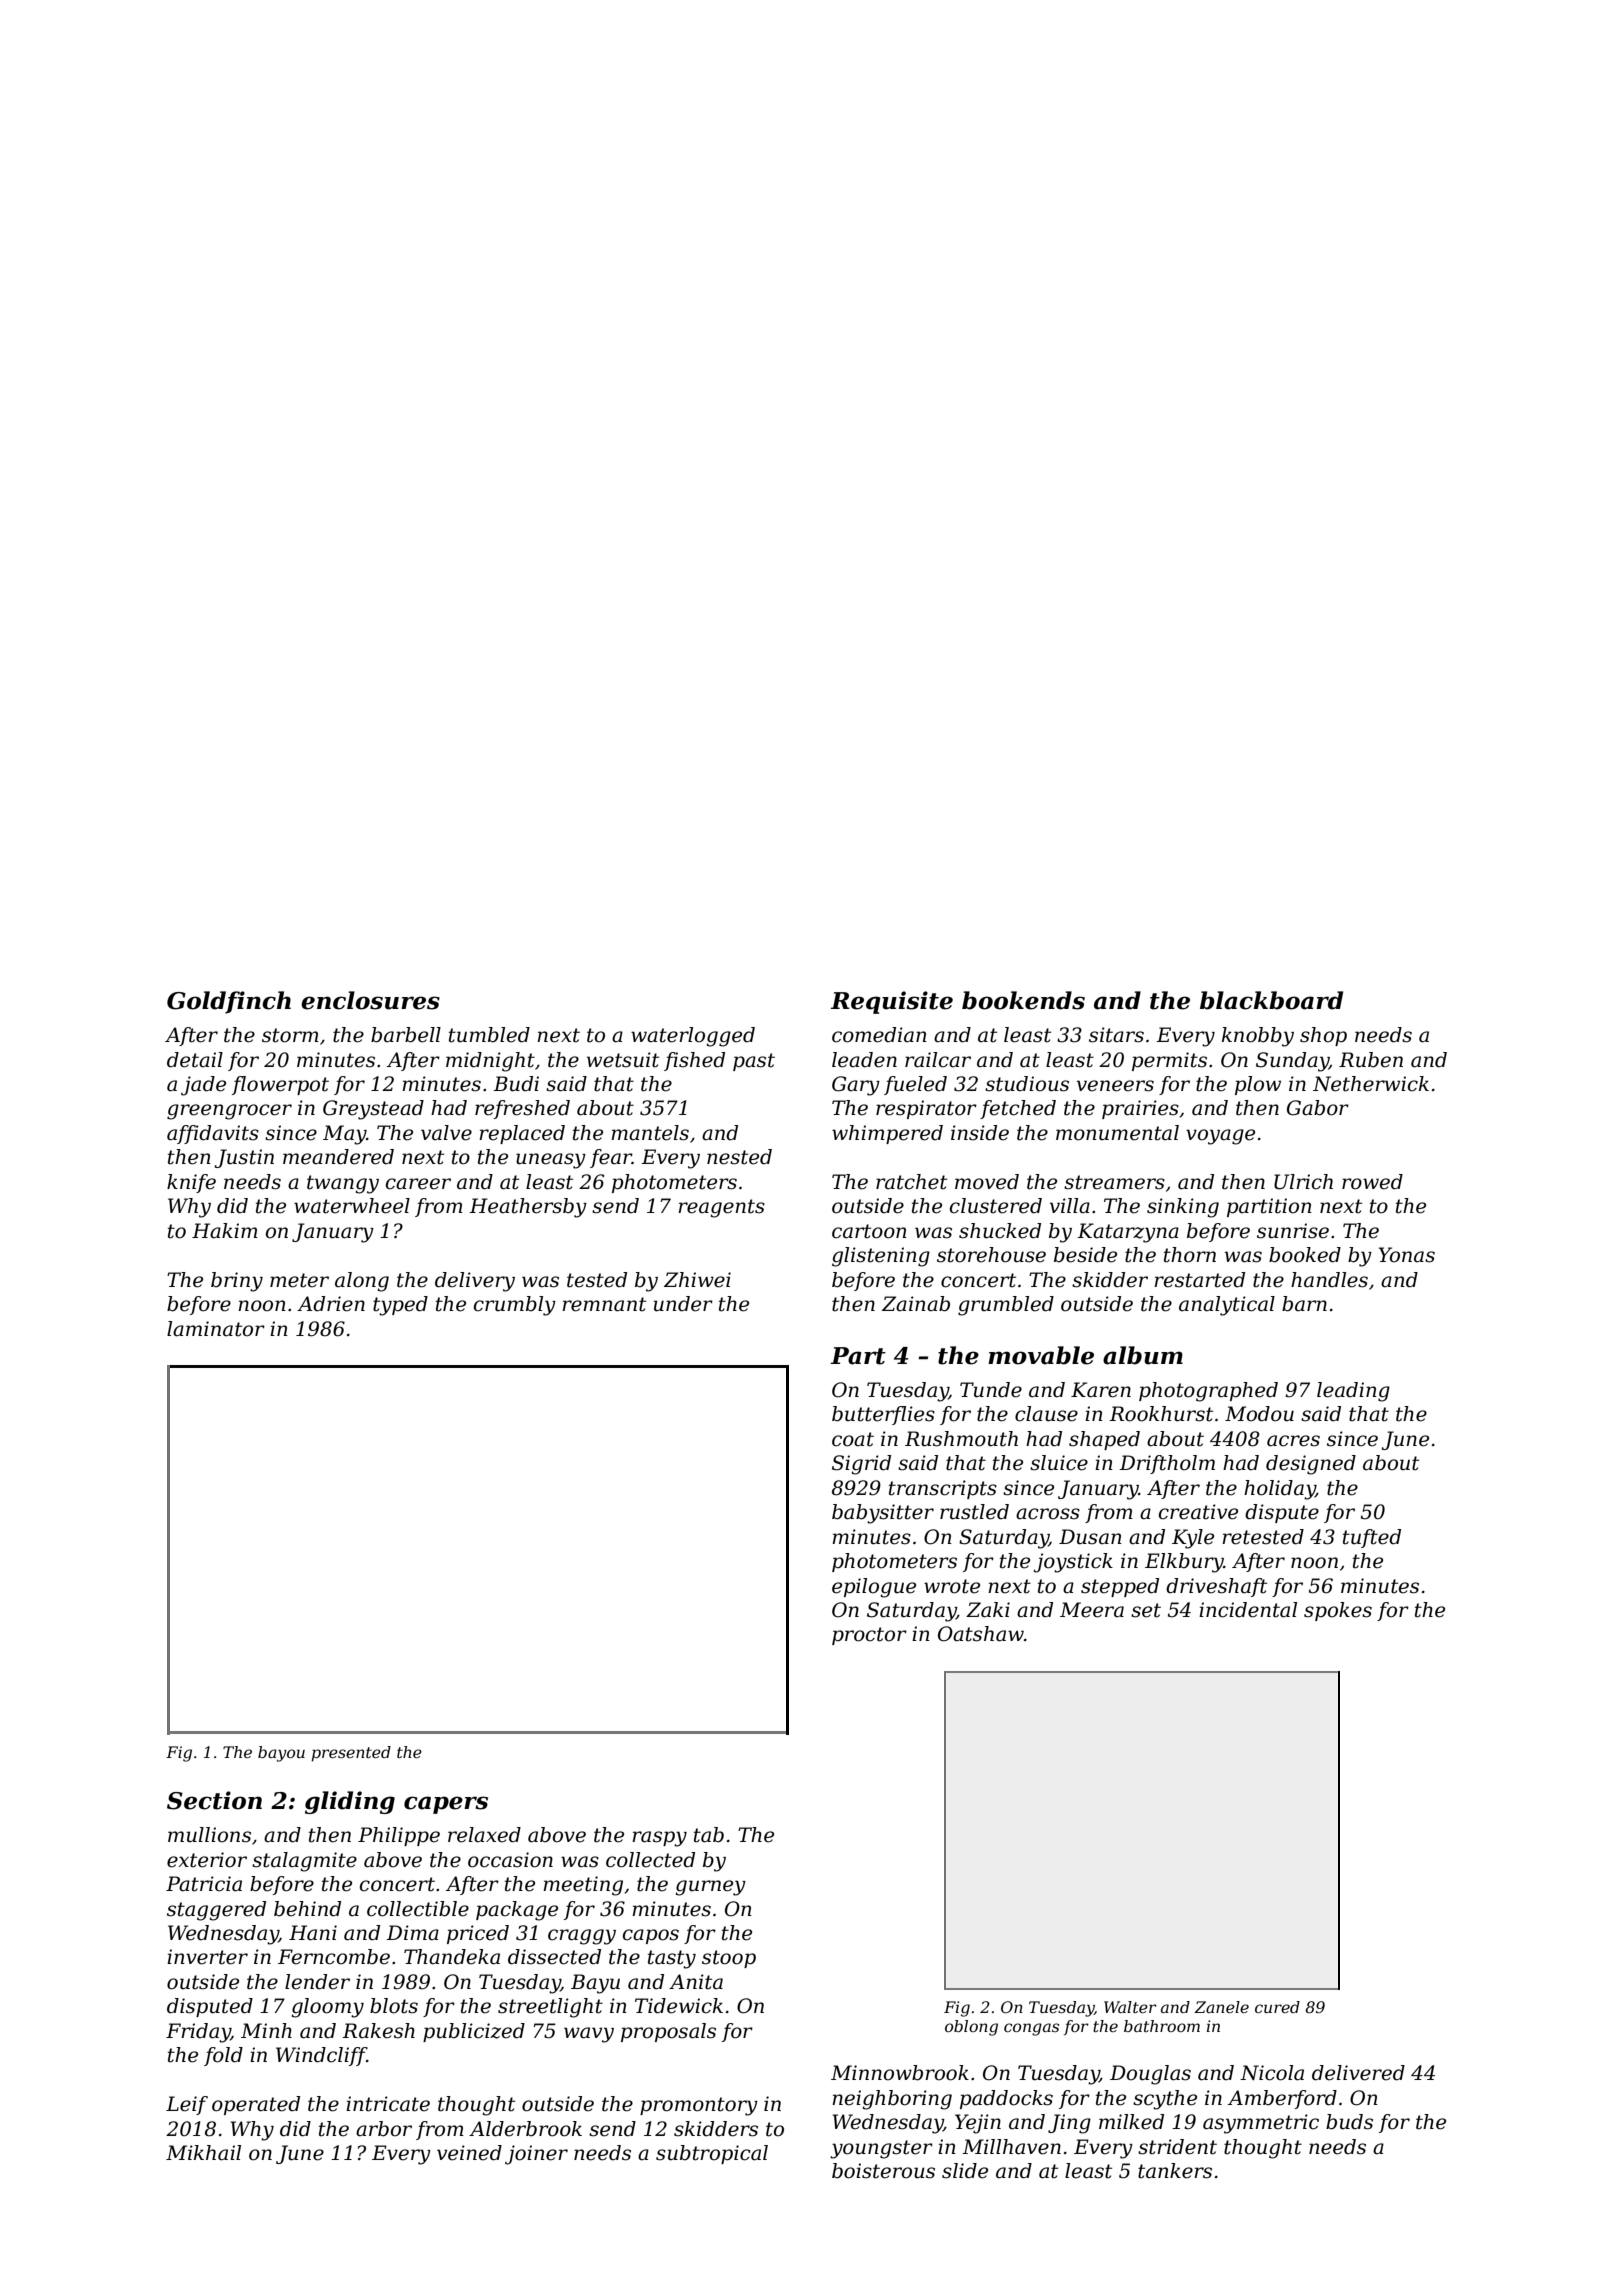  Describe the element at coordinates (1271, 1000) in the page. I see `blackboard` at that location.
